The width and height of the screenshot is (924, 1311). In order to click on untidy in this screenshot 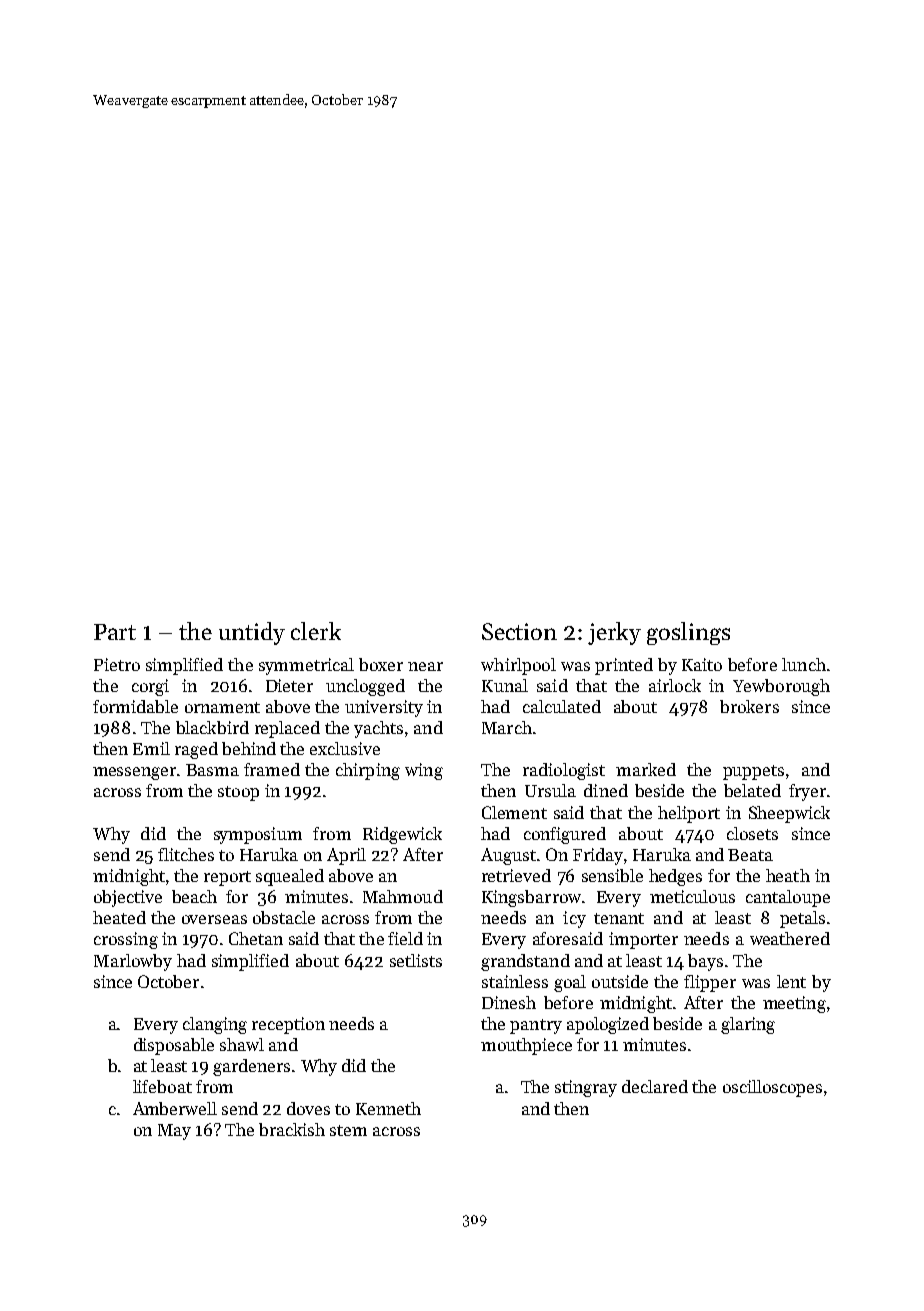, I will do `click(252, 633)`.
